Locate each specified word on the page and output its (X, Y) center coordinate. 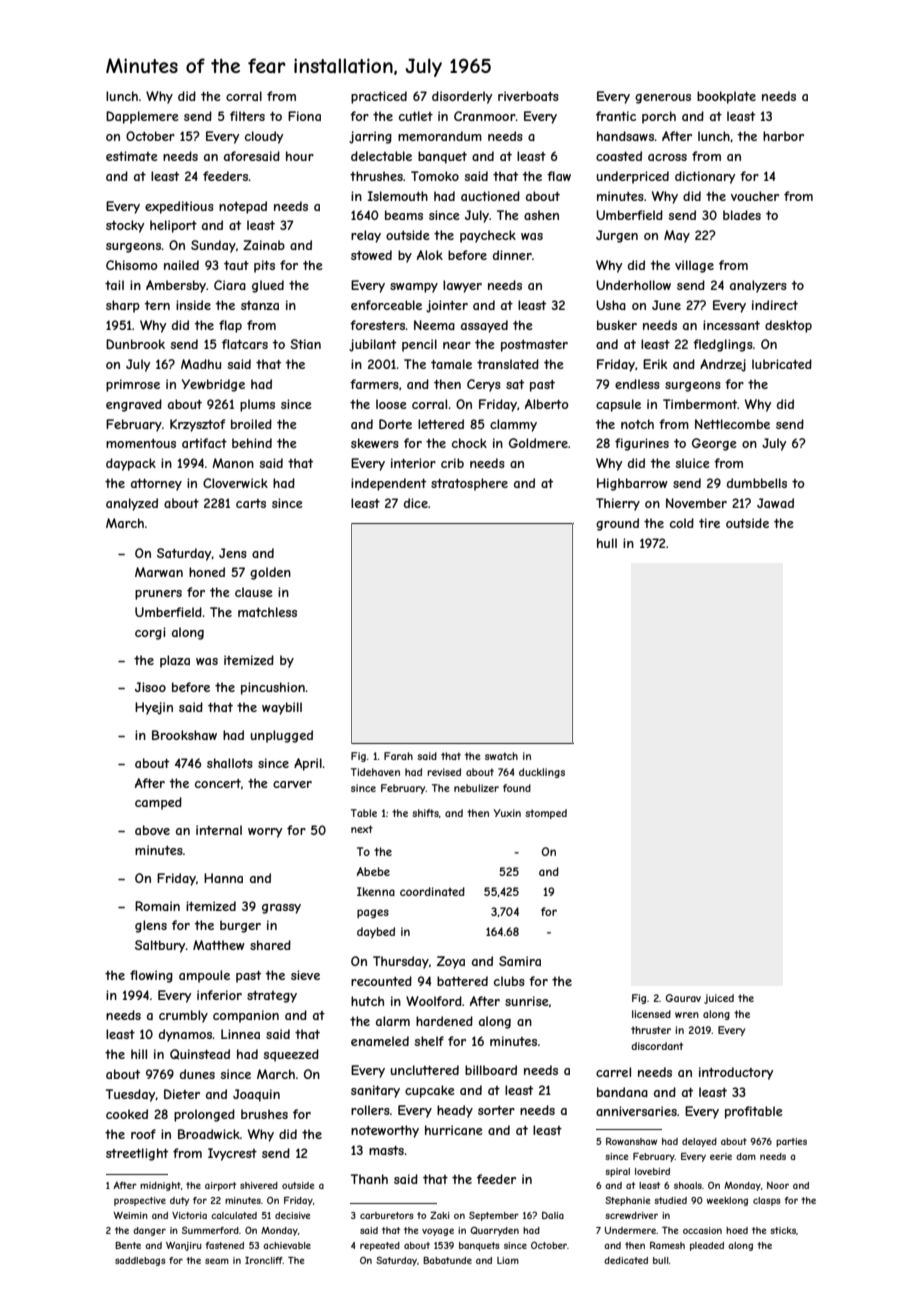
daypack (131, 464)
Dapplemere (142, 117)
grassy (281, 909)
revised (444, 772)
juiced (719, 999)
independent (388, 484)
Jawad (775, 503)
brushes (264, 1114)
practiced (379, 97)
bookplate (726, 97)
